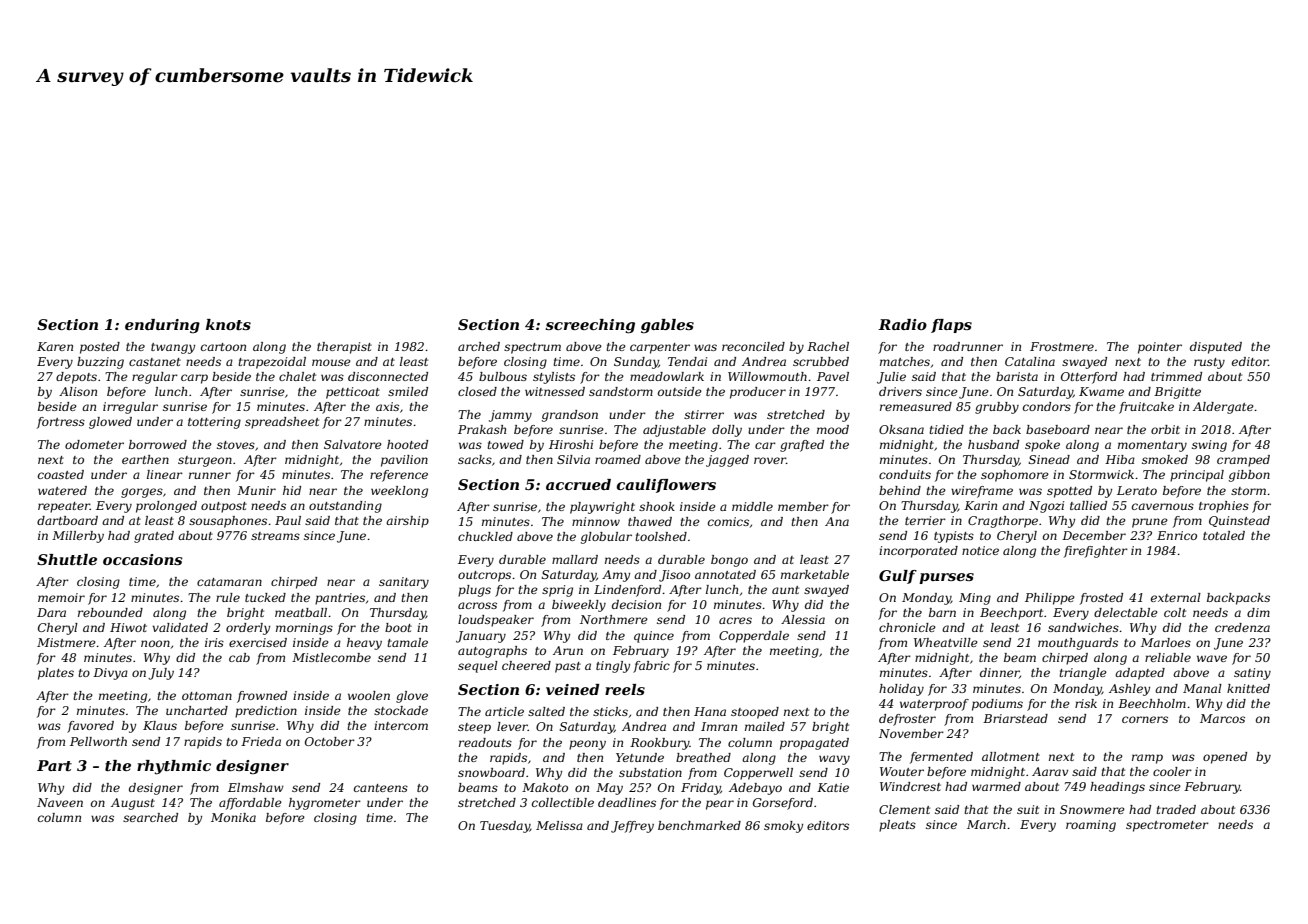 The height and width of the document is (924, 1308). Describe the element at coordinates (1050, 599) in the document. I see `Philippe` at that location.
